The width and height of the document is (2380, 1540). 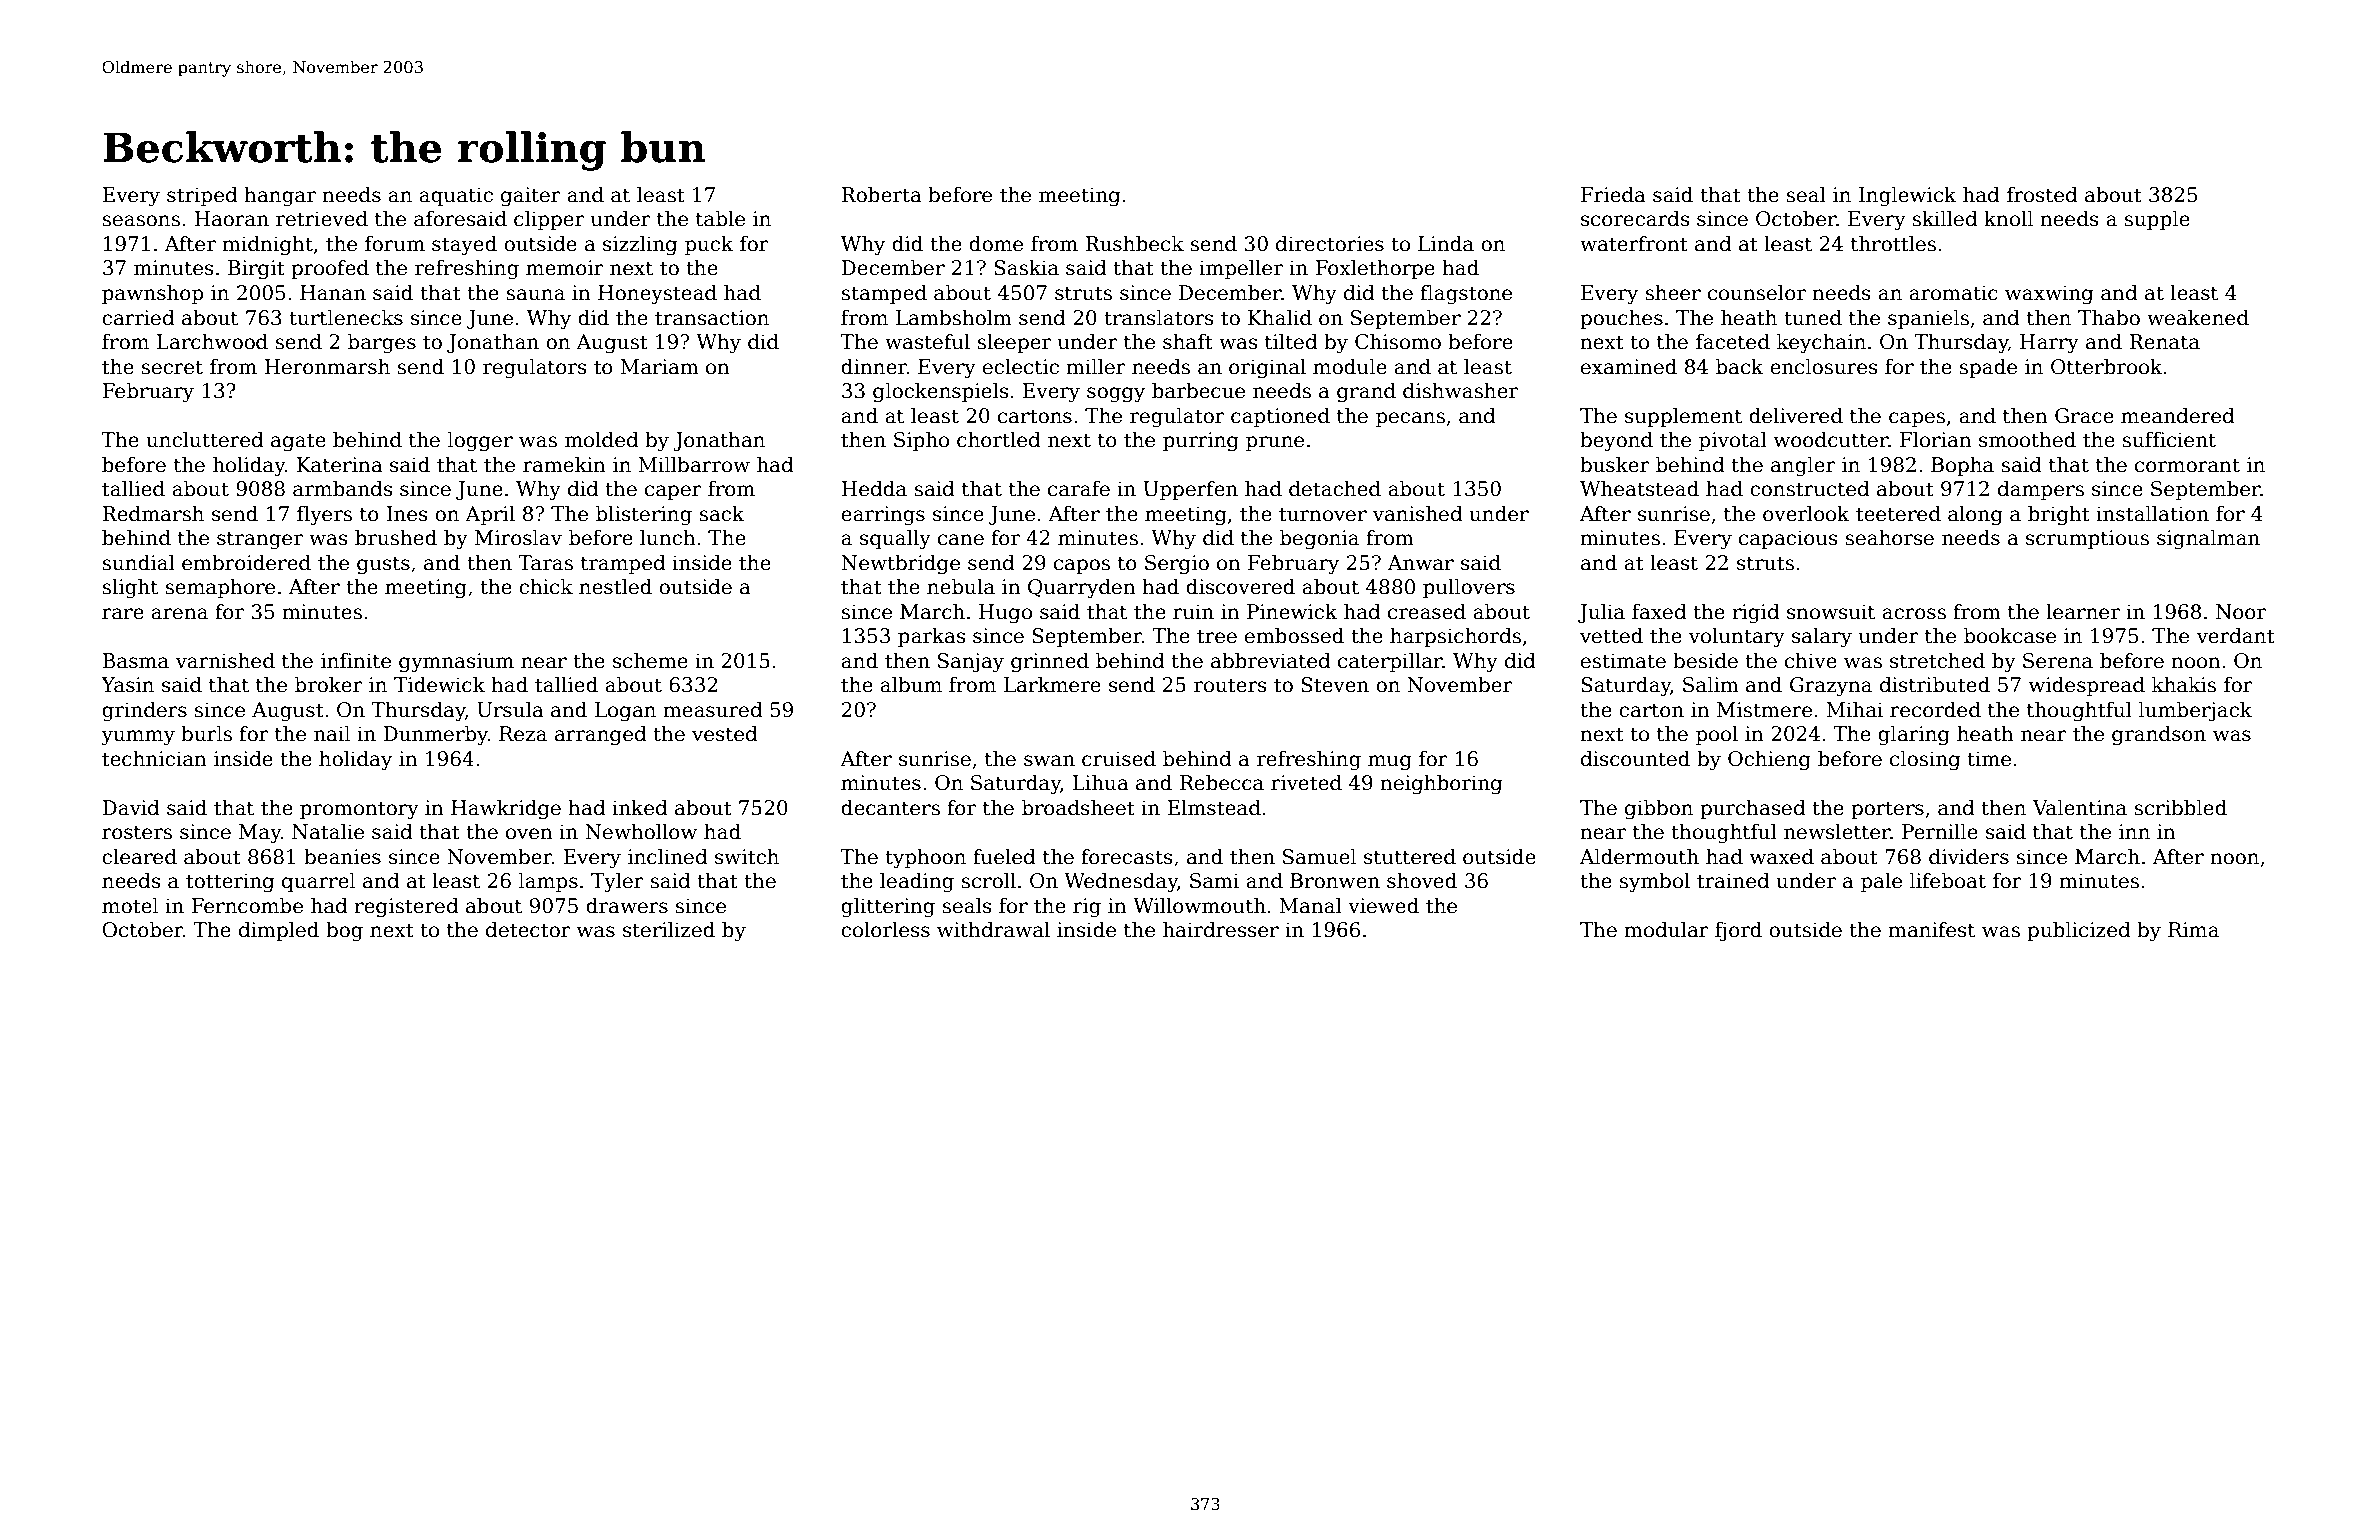 I want to click on Roberta, so click(x=881, y=194).
